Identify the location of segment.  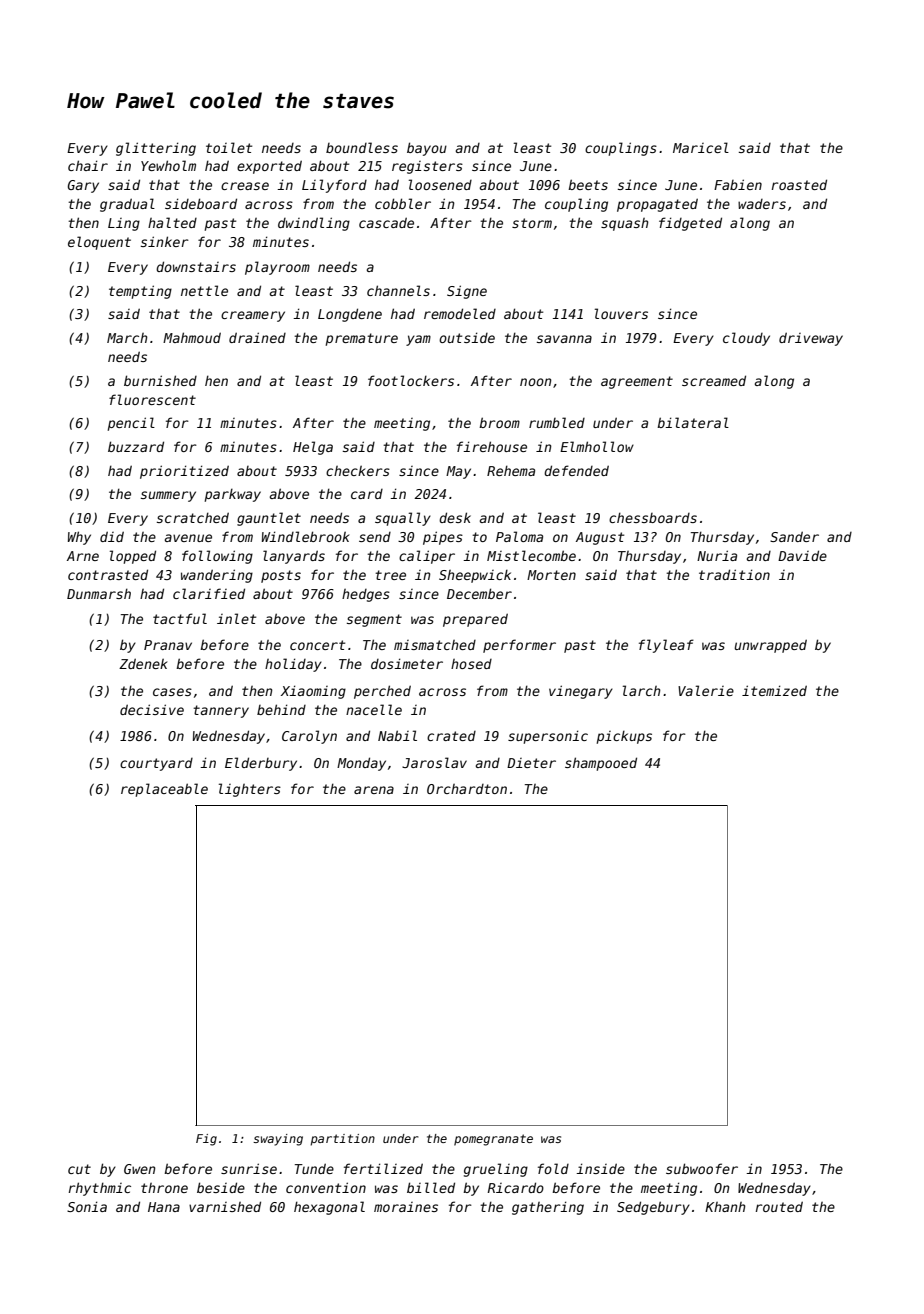
(374, 620).
